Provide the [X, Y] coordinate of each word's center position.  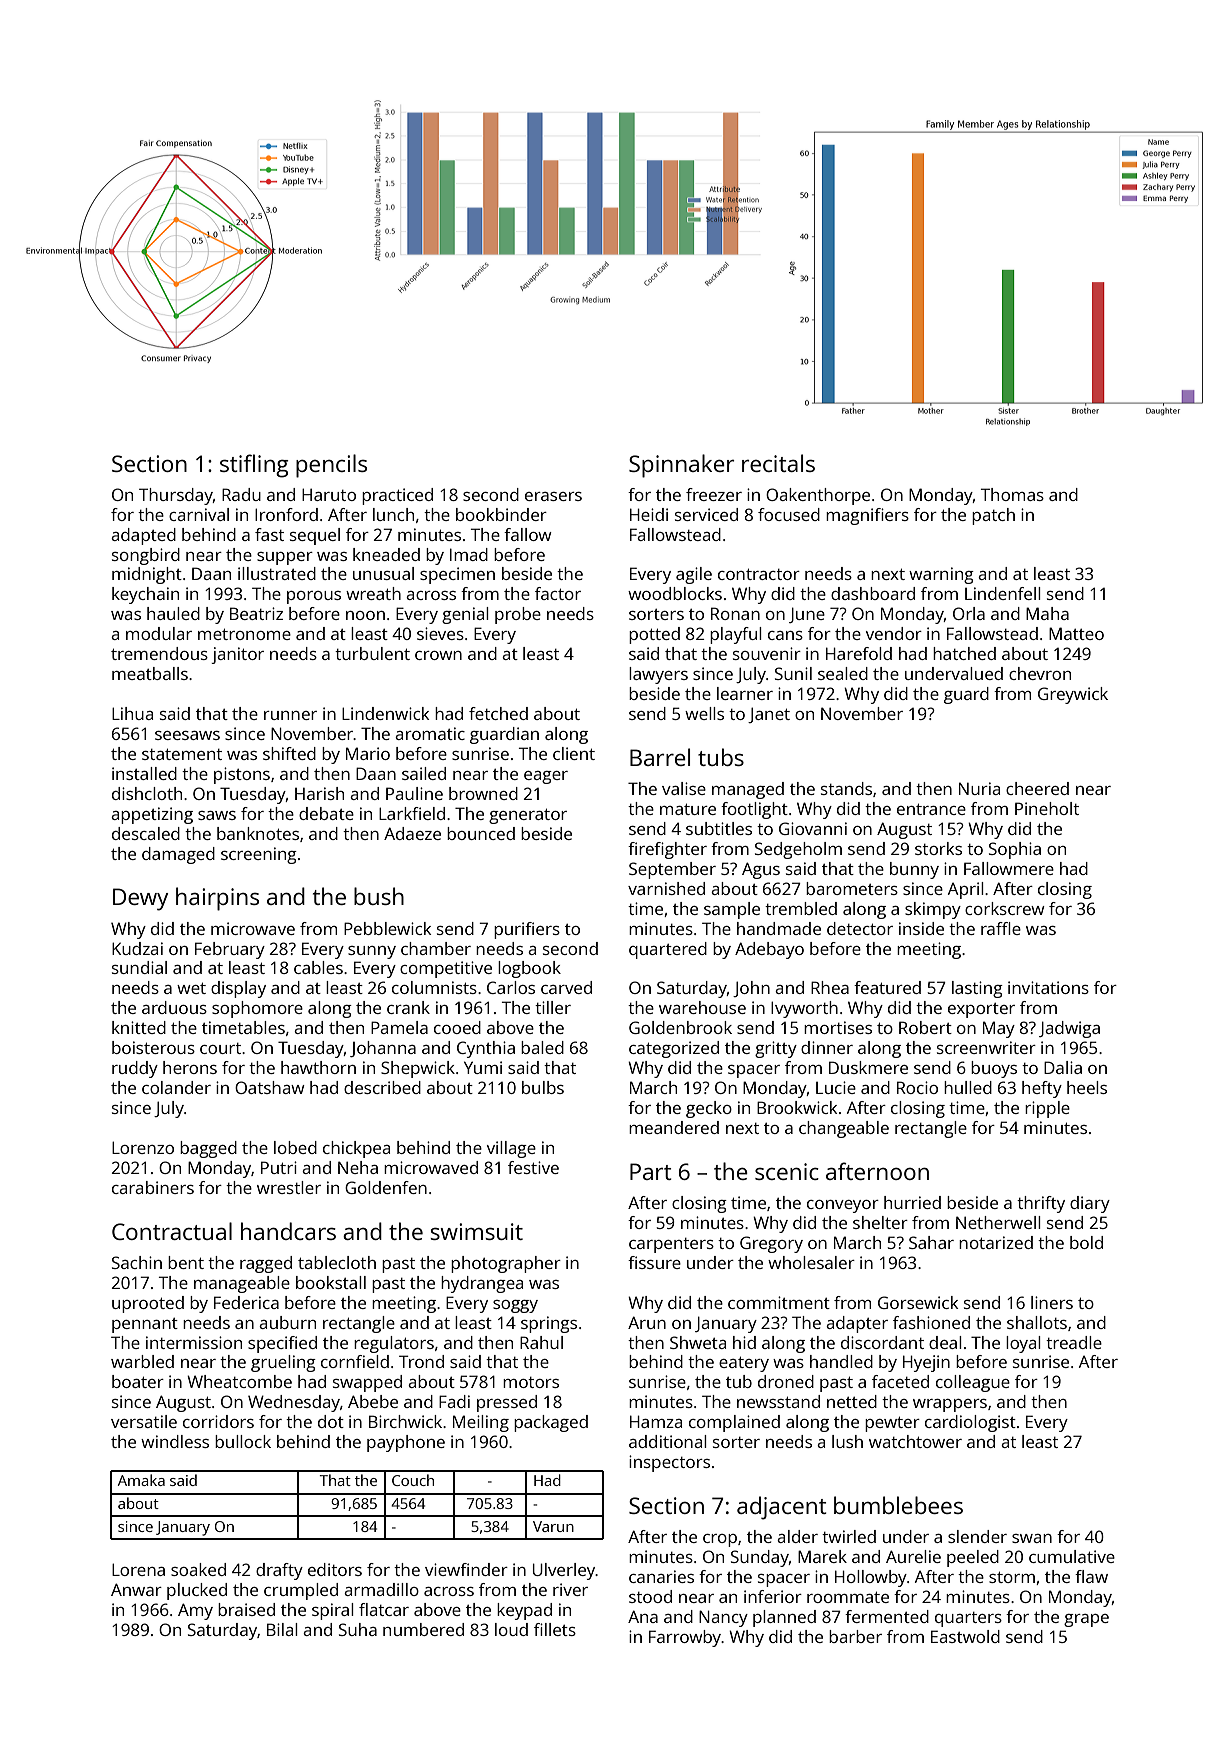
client [574, 753]
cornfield [355, 1361]
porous [314, 597]
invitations [1048, 987]
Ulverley [564, 1571]
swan [1032, 1538]
